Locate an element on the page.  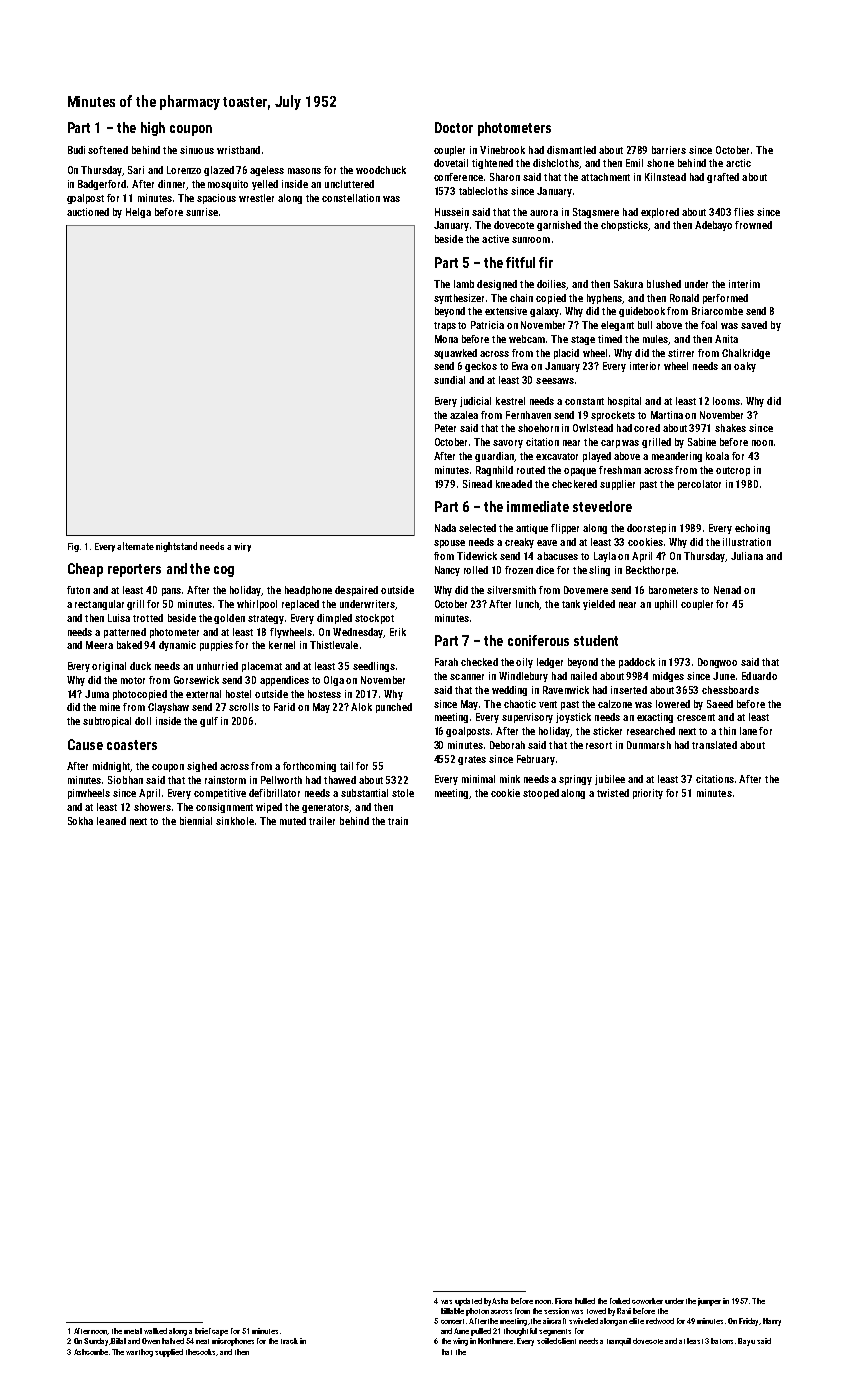
Harry is located at coordinates (772, 1322).
